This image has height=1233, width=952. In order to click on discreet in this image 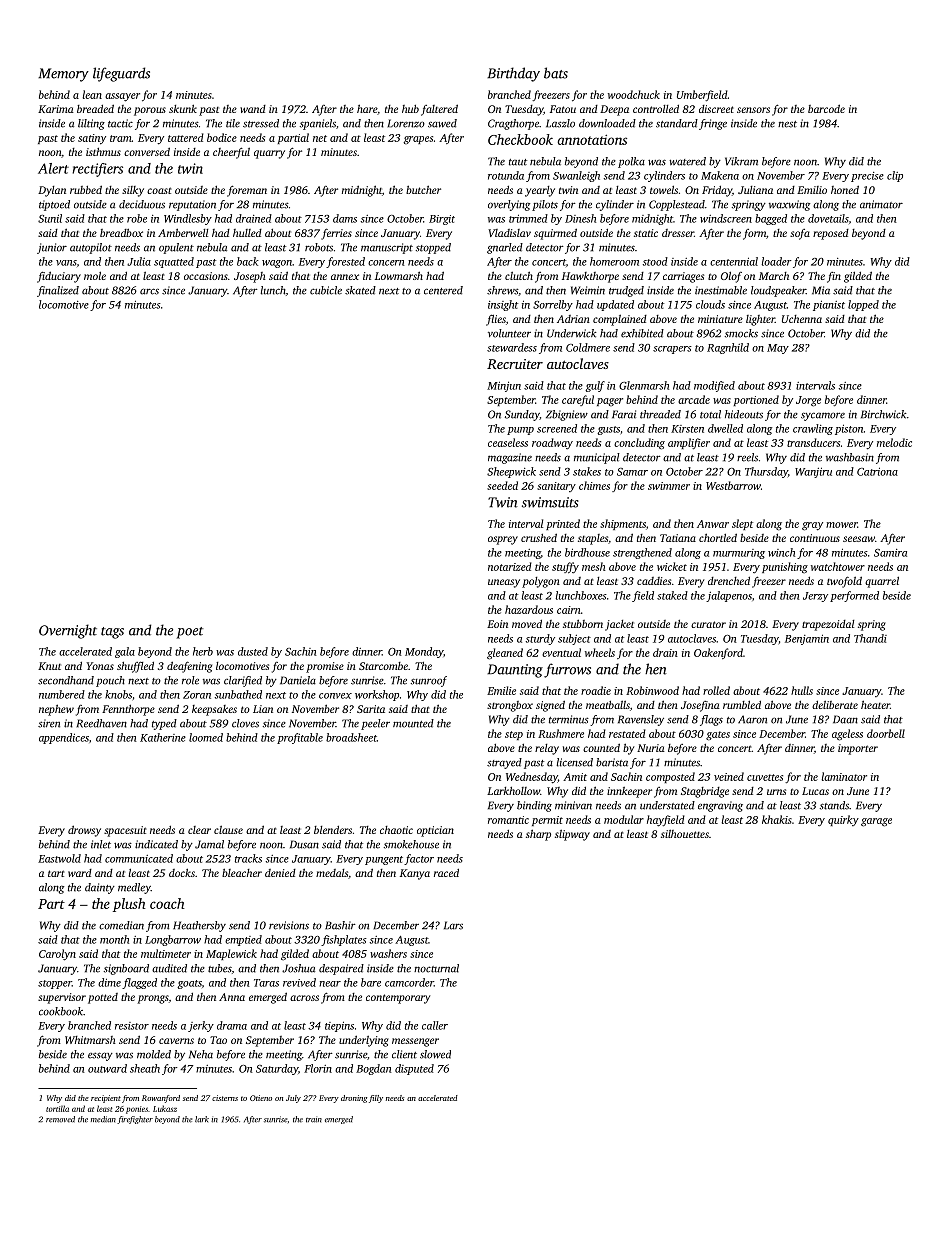, I will do `click(716, 109)`.
